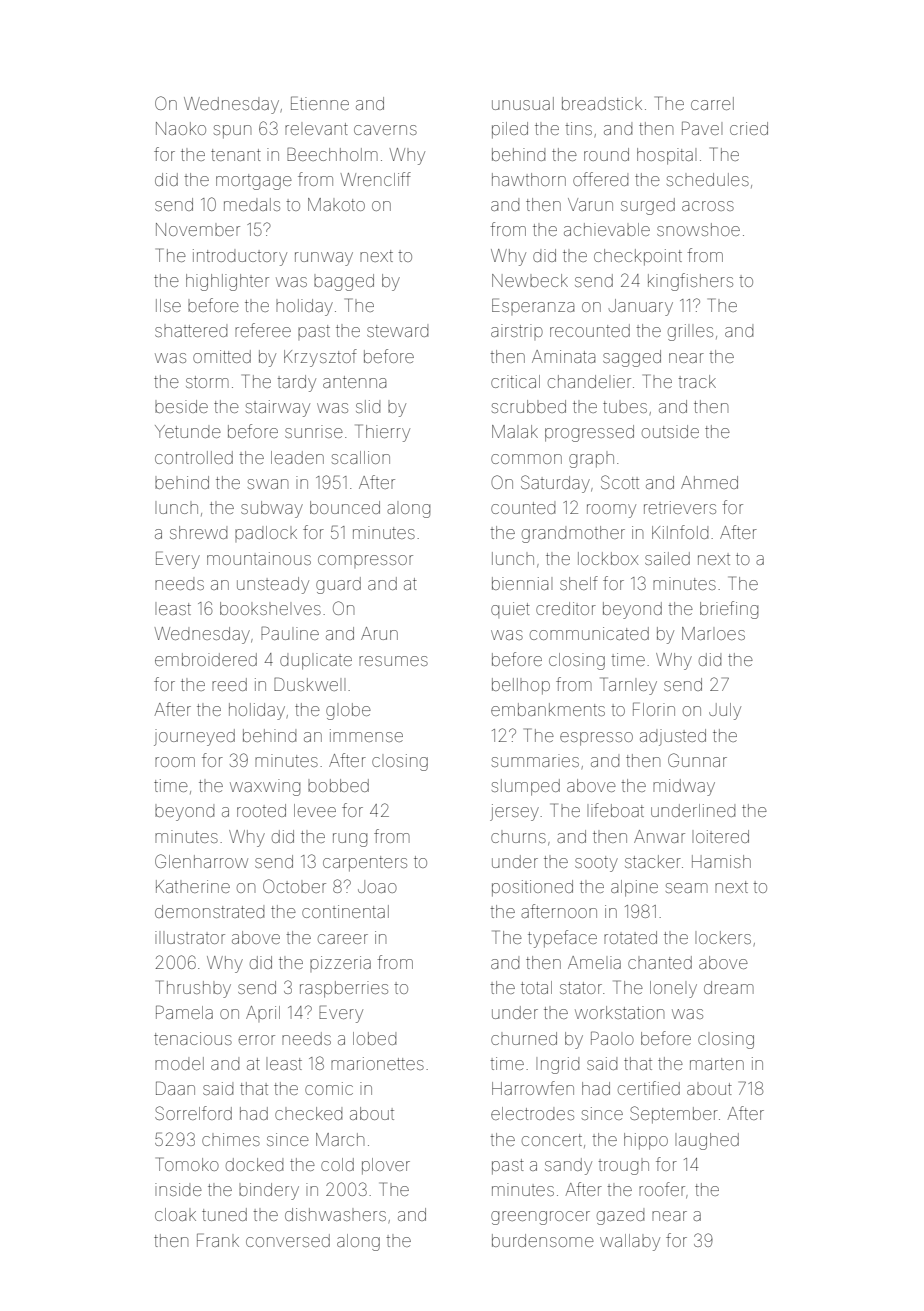 This screenshot has width=924, height=1311. Describe the element at coordinates (201, 861) in the screenshot. I see `Glenharrow` at that location.
